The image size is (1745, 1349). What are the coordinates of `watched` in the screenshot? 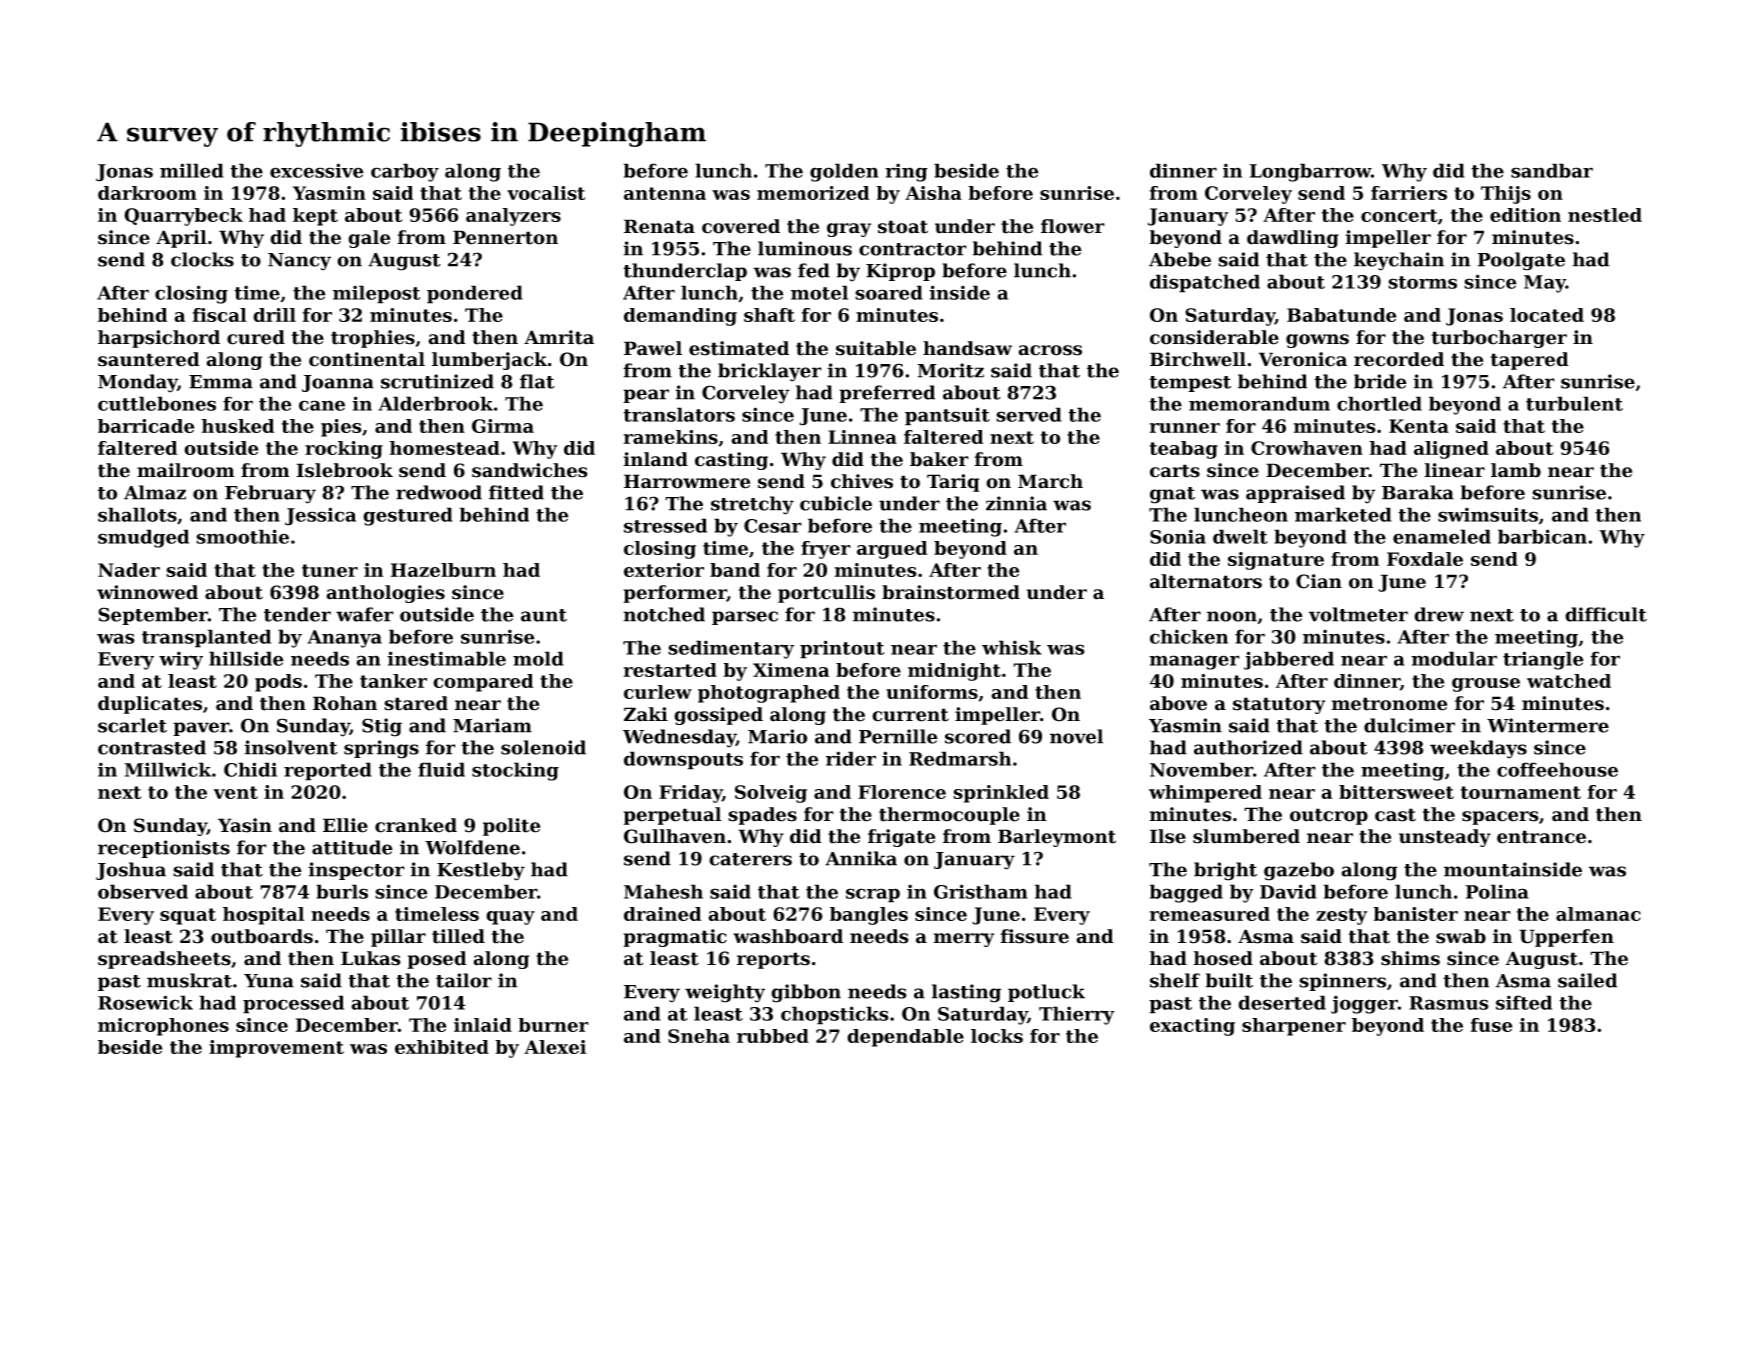 It's located at (1569, 681).
